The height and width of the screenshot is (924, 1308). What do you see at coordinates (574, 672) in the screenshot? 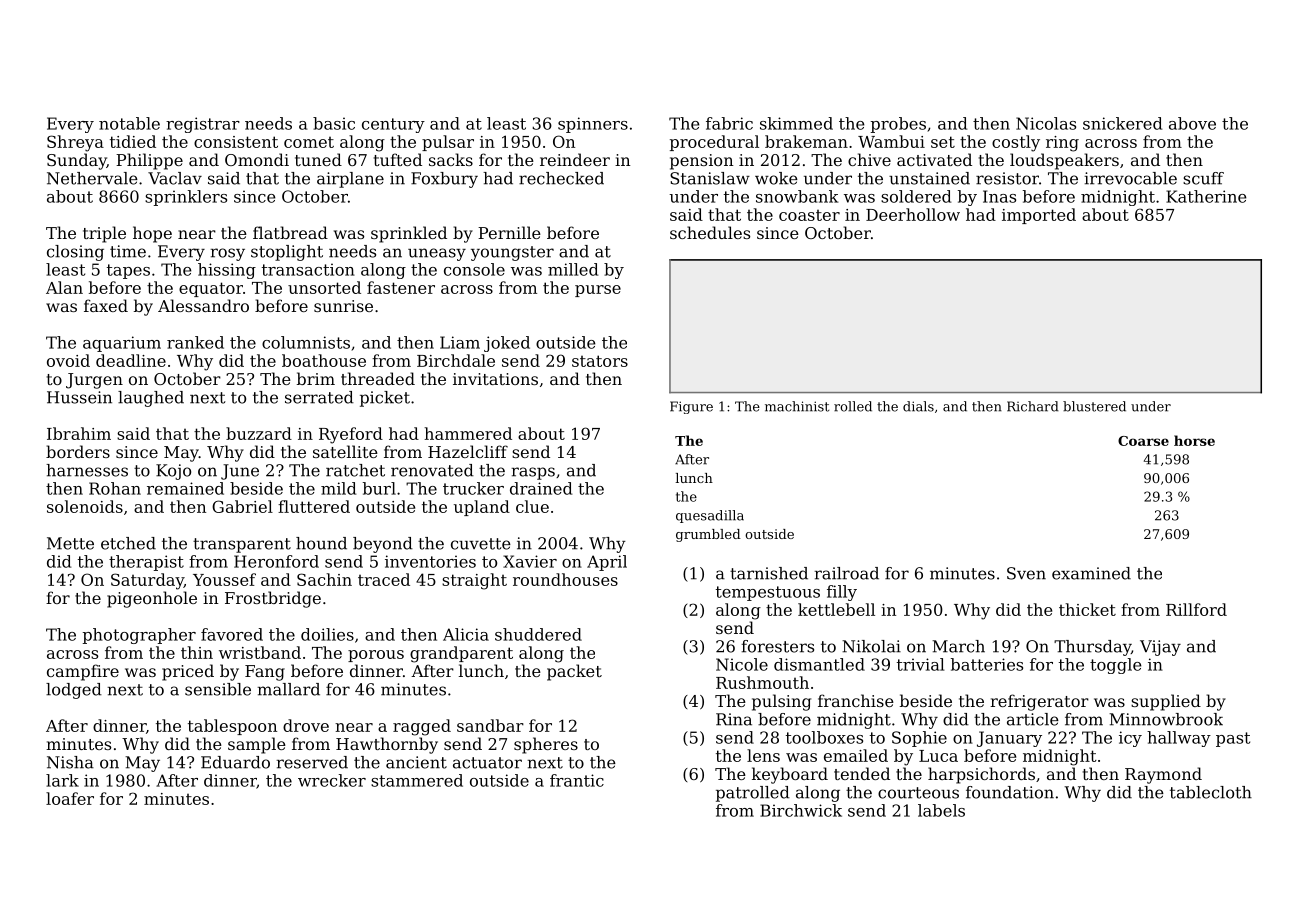
I see `packet` at bounding box center [574, 672].
